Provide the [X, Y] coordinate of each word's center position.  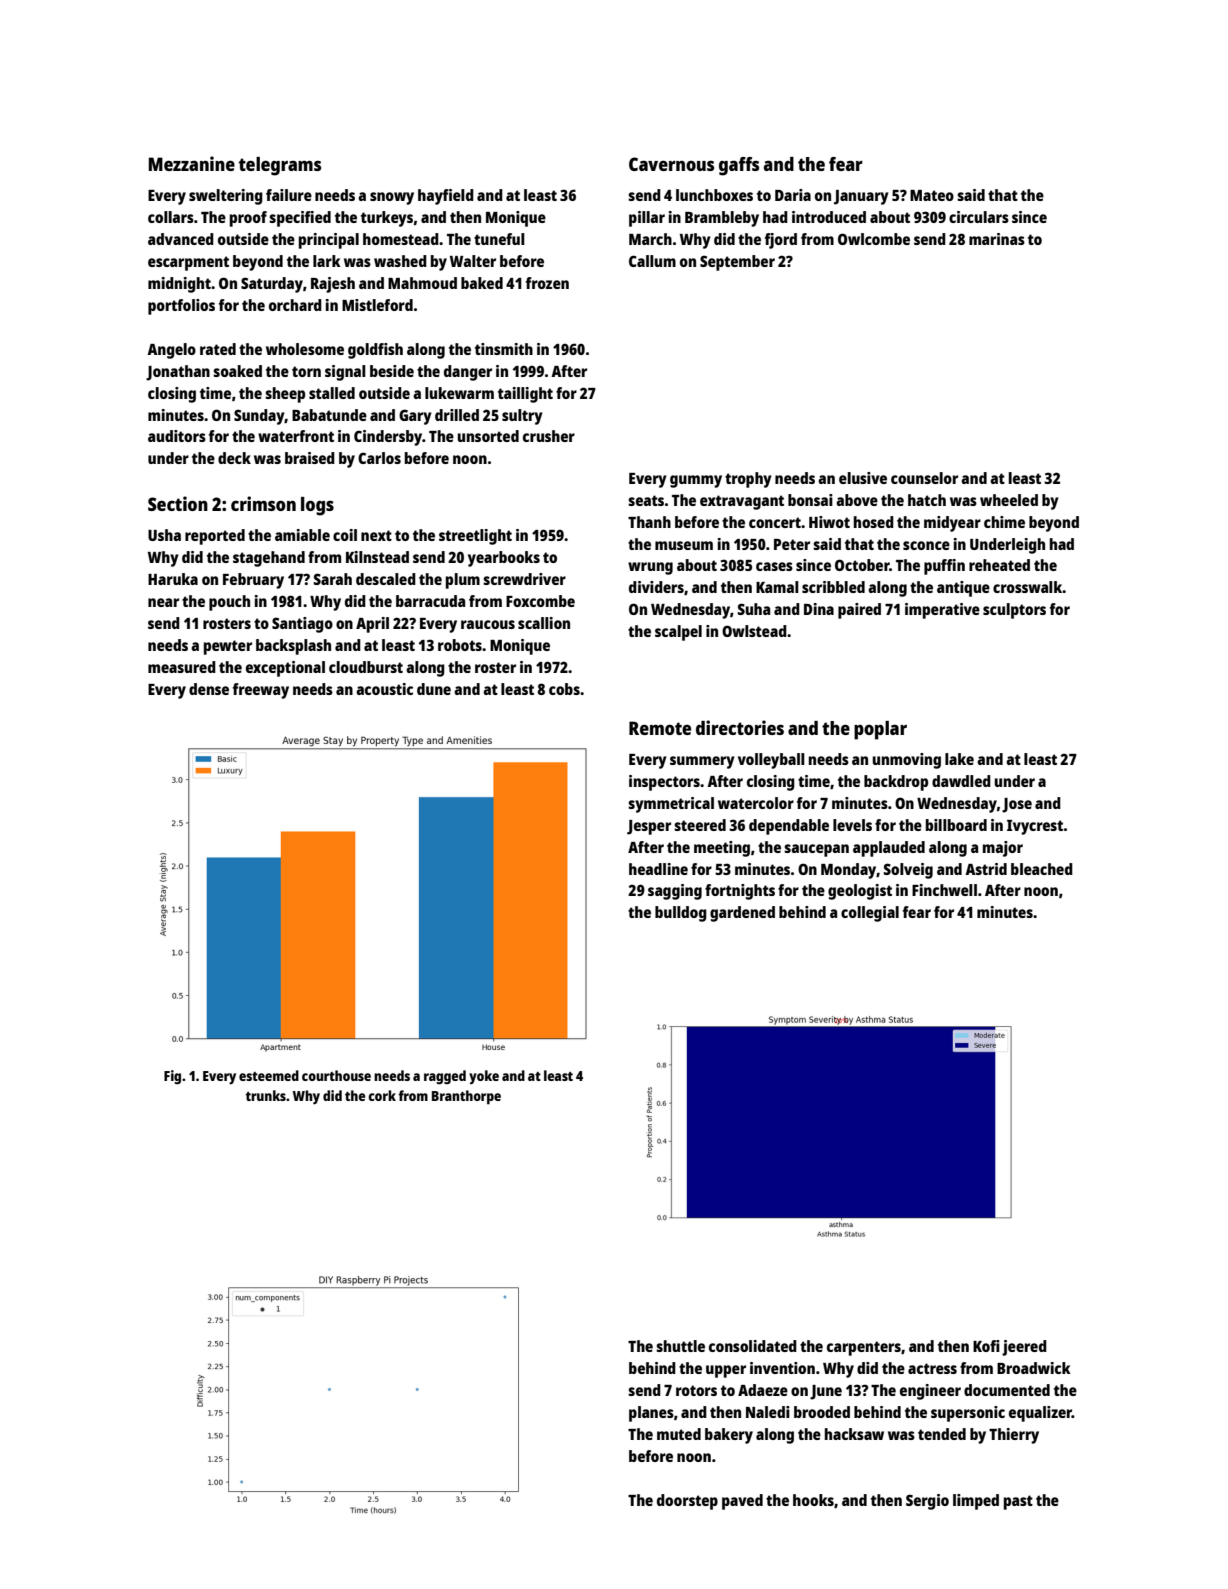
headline [658, 869]
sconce [926, 545]
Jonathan [178, 373]
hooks [813, 1500]
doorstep [687, 1502]
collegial [870, 914]
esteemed [269, 1075]
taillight [525, 395]
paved [742, 1502]
